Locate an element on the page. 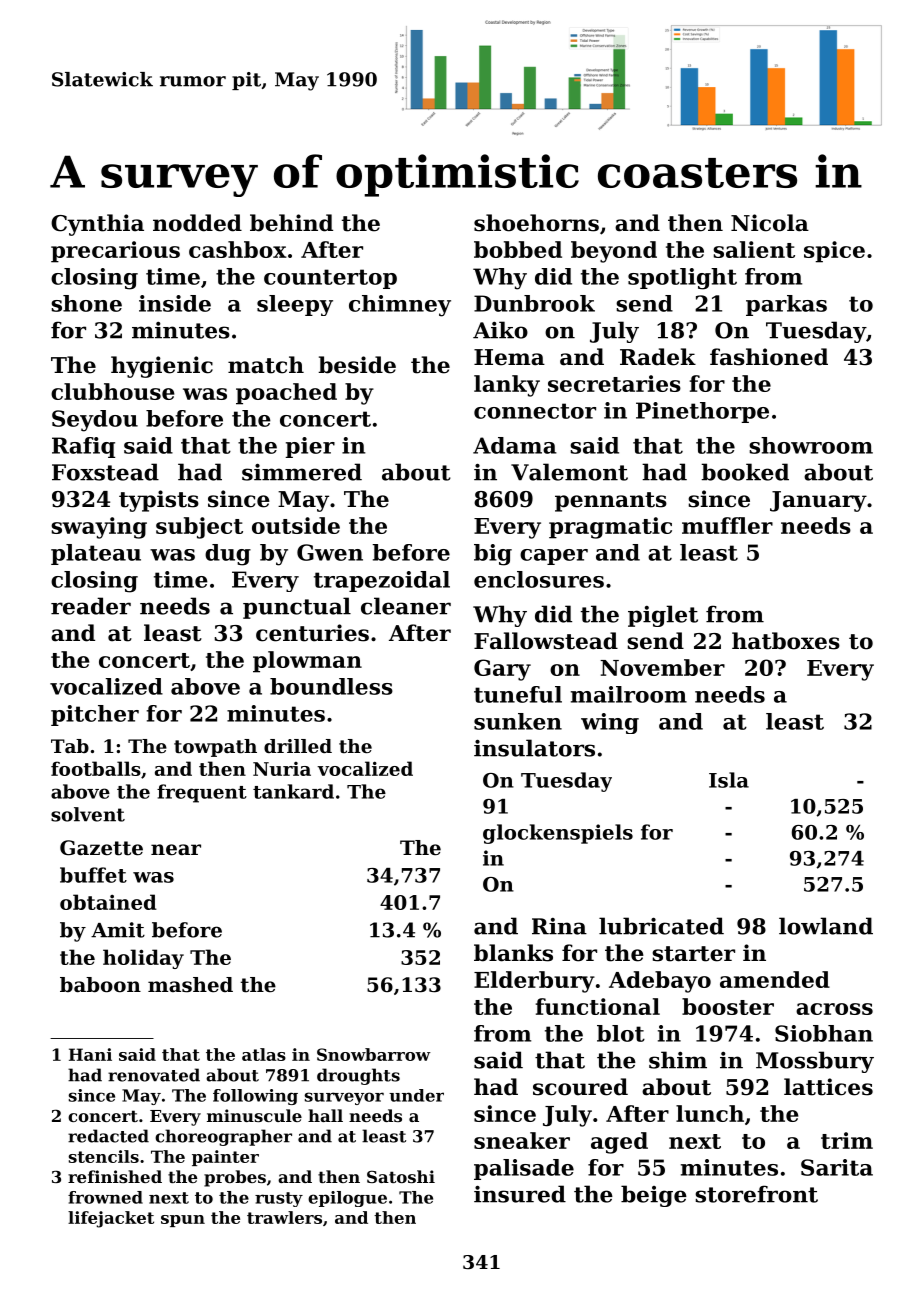 The height and width of the page is (1314, 924). inside is located at coordinates (175, 303).
